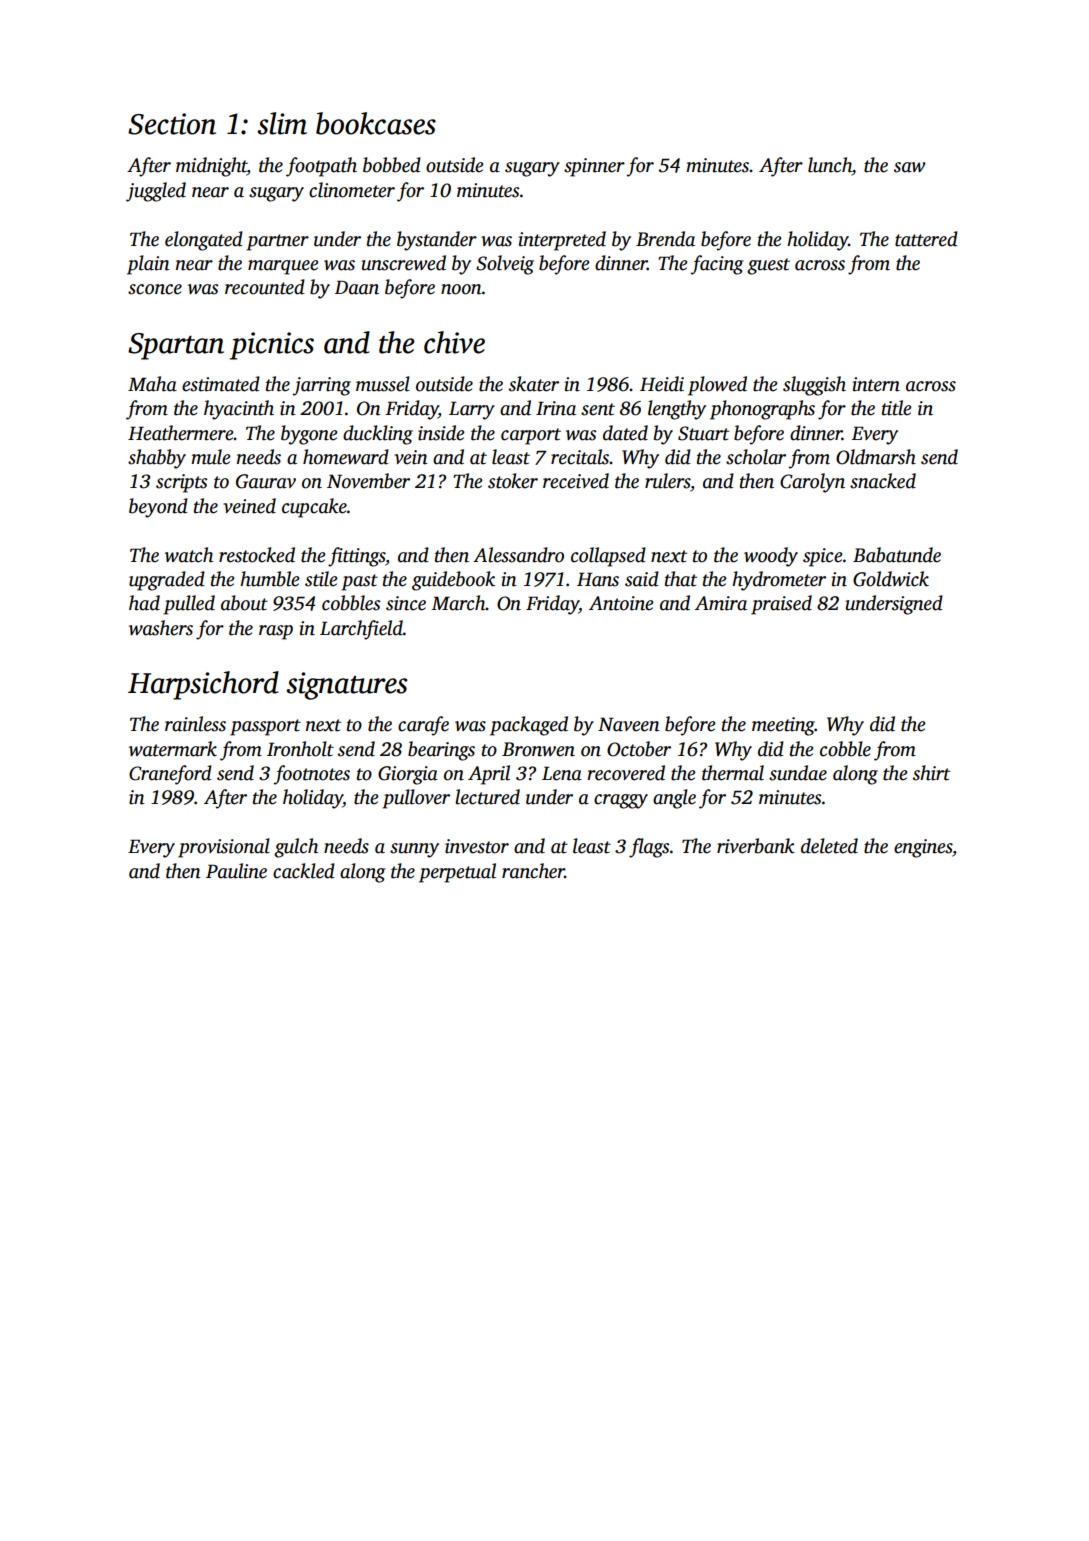  Describe the element at coordinates (172, 124) in the document. I see `Section` at that location.
